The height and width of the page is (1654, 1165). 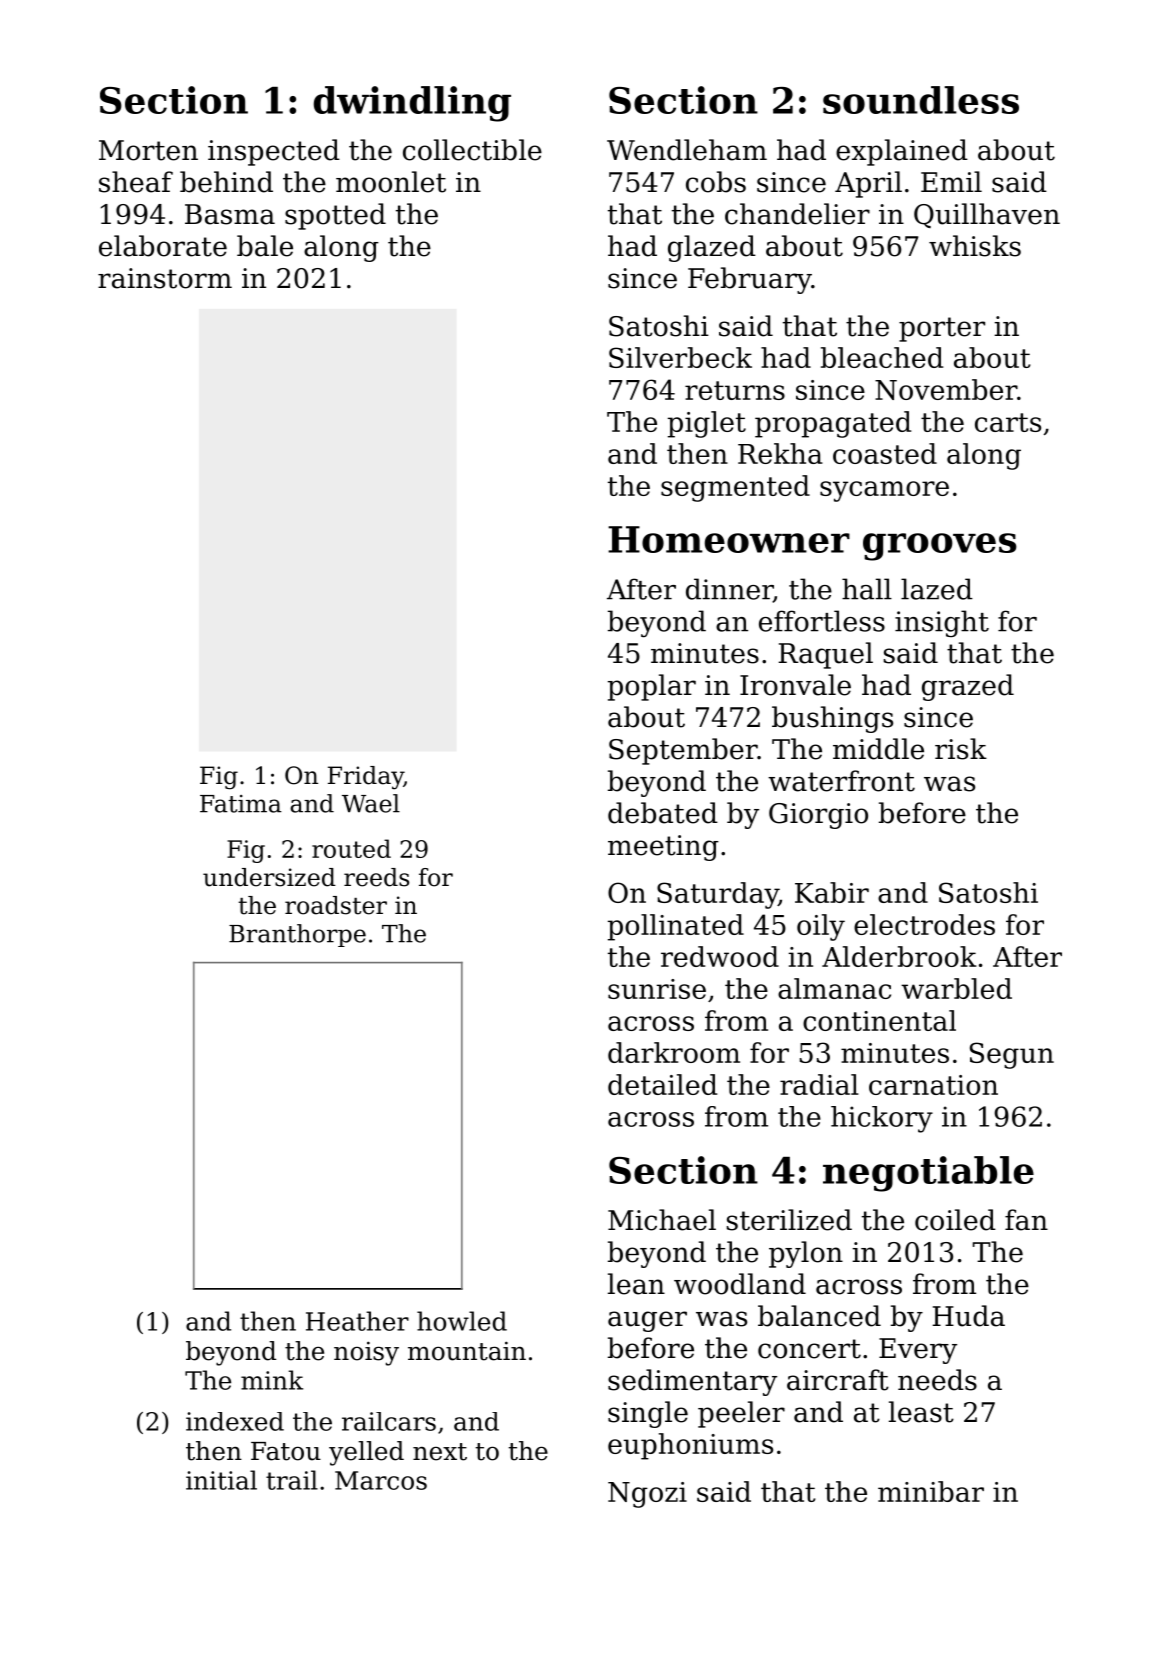 I want to click on fan, so click(x=1026, y=1220).
